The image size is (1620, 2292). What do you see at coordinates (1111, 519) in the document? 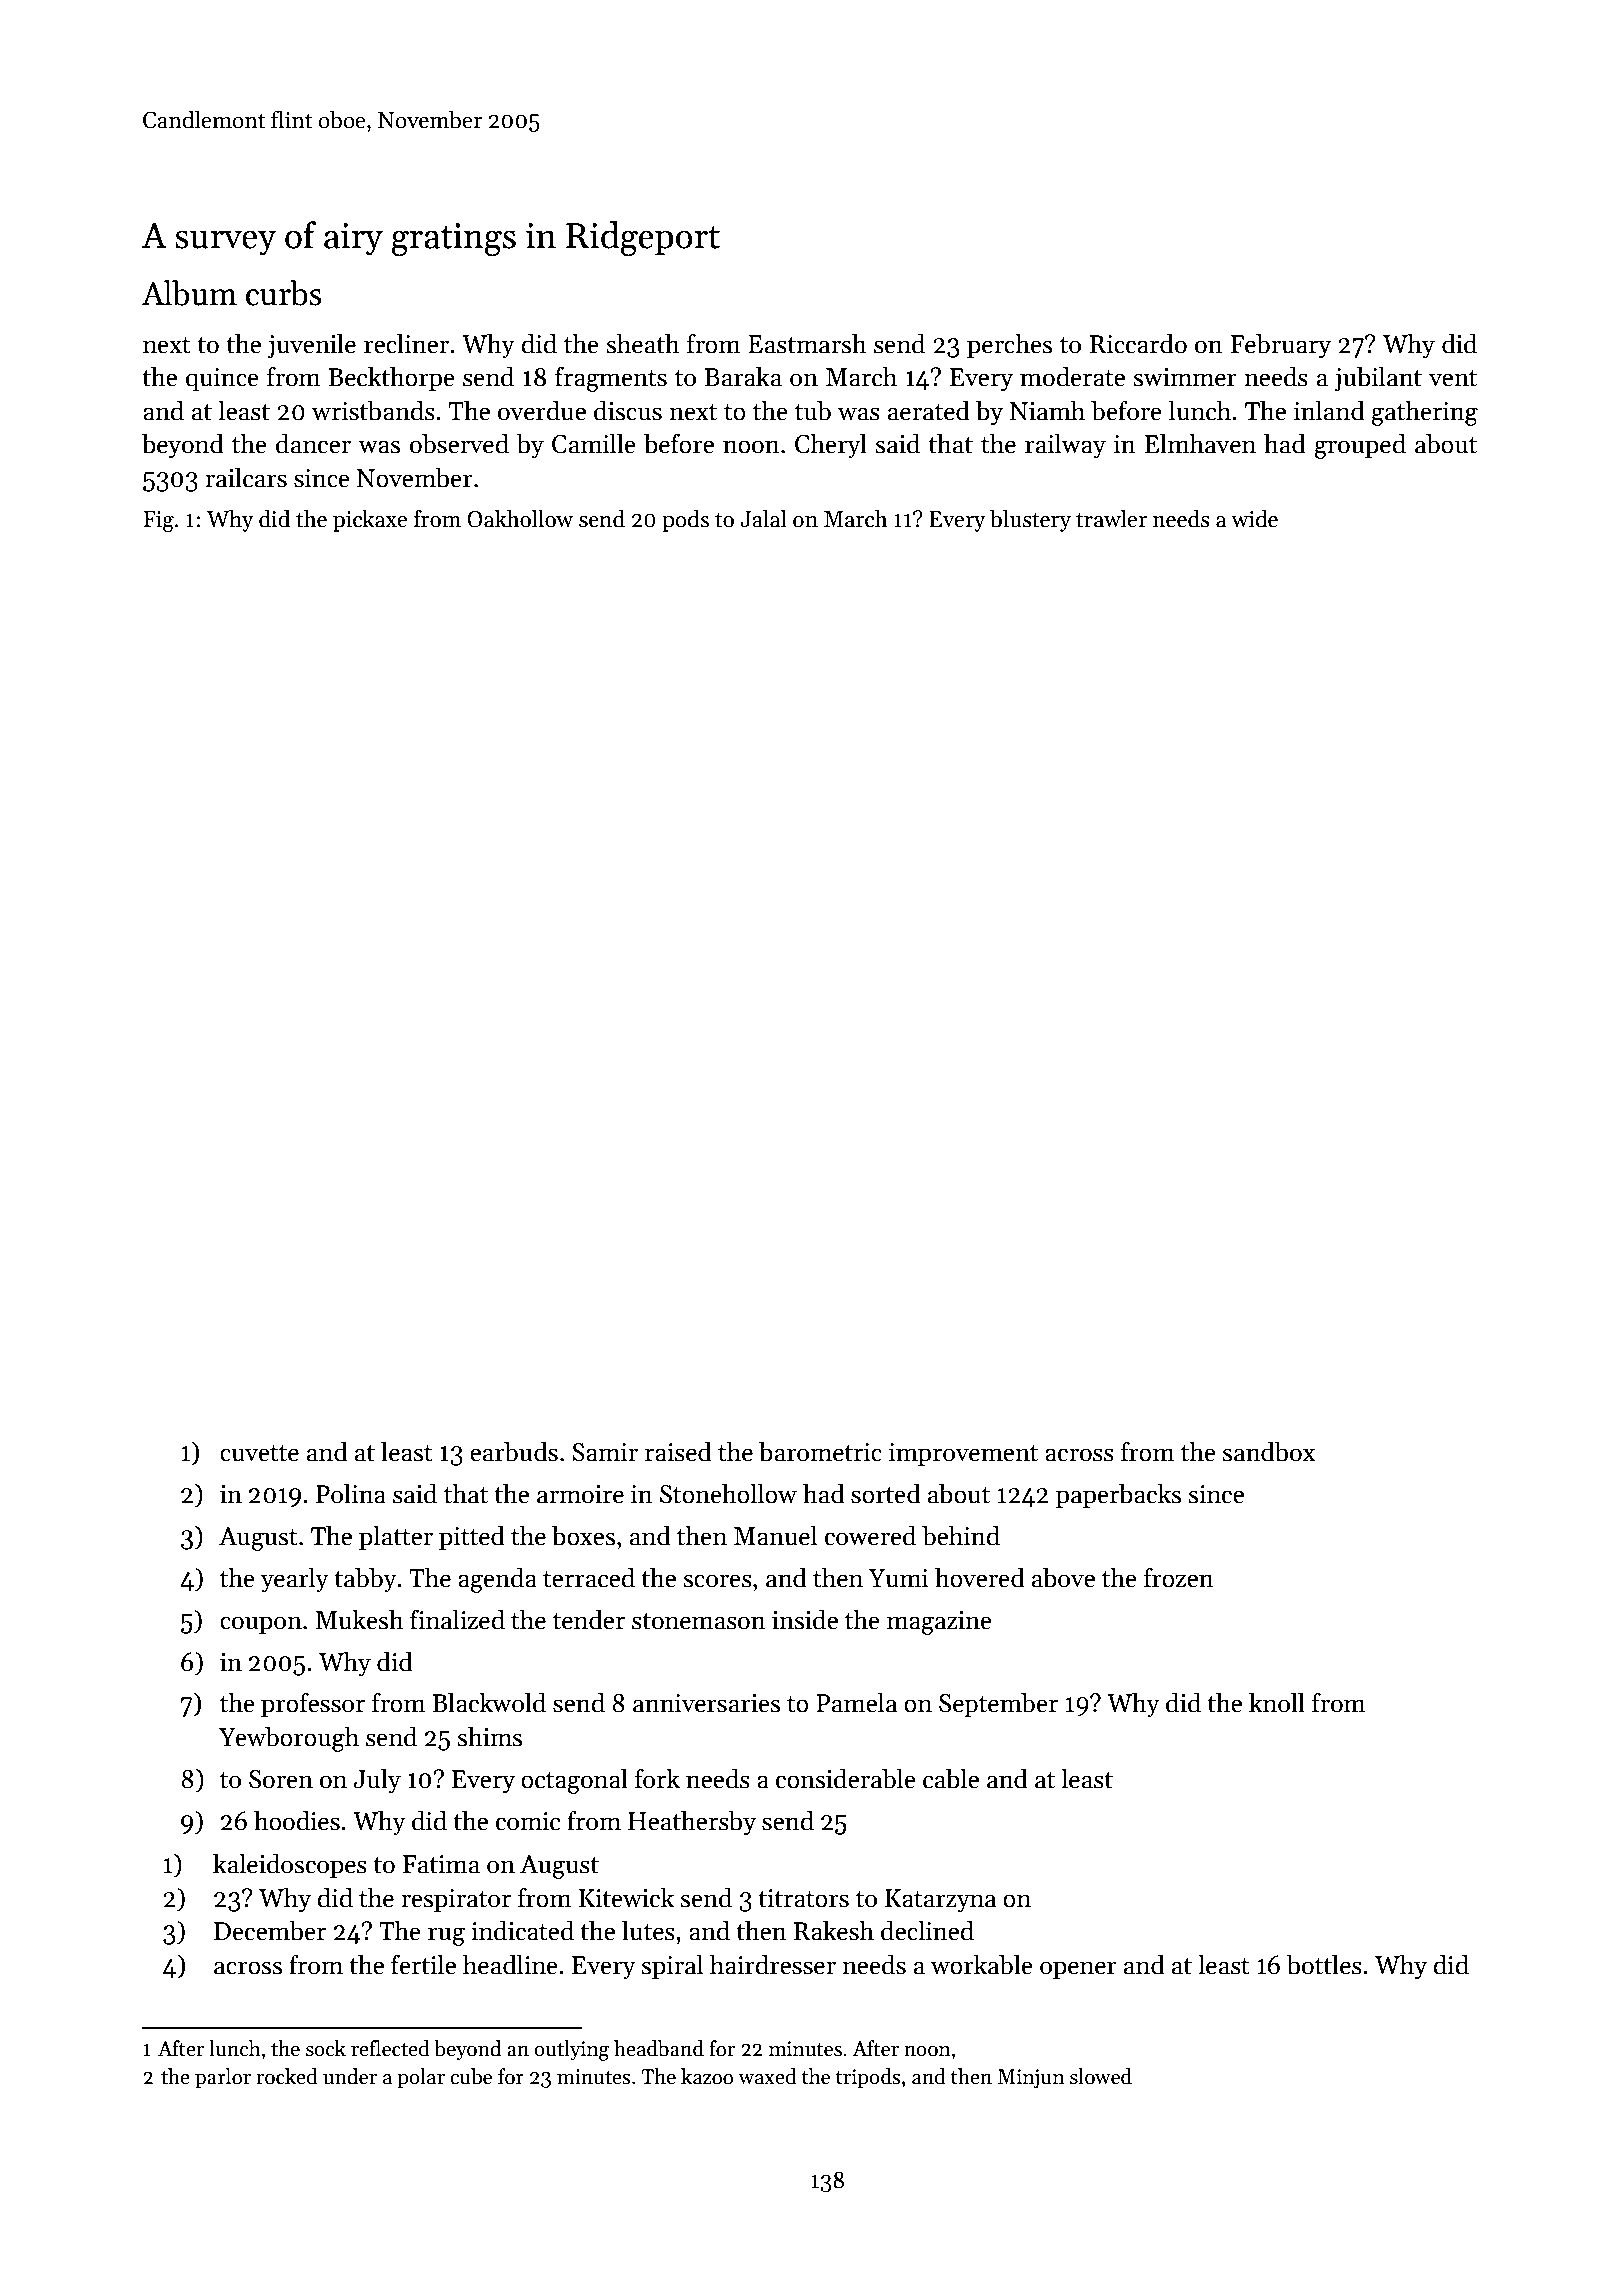
I see `trawler` at bounding box center [1111, 519].
